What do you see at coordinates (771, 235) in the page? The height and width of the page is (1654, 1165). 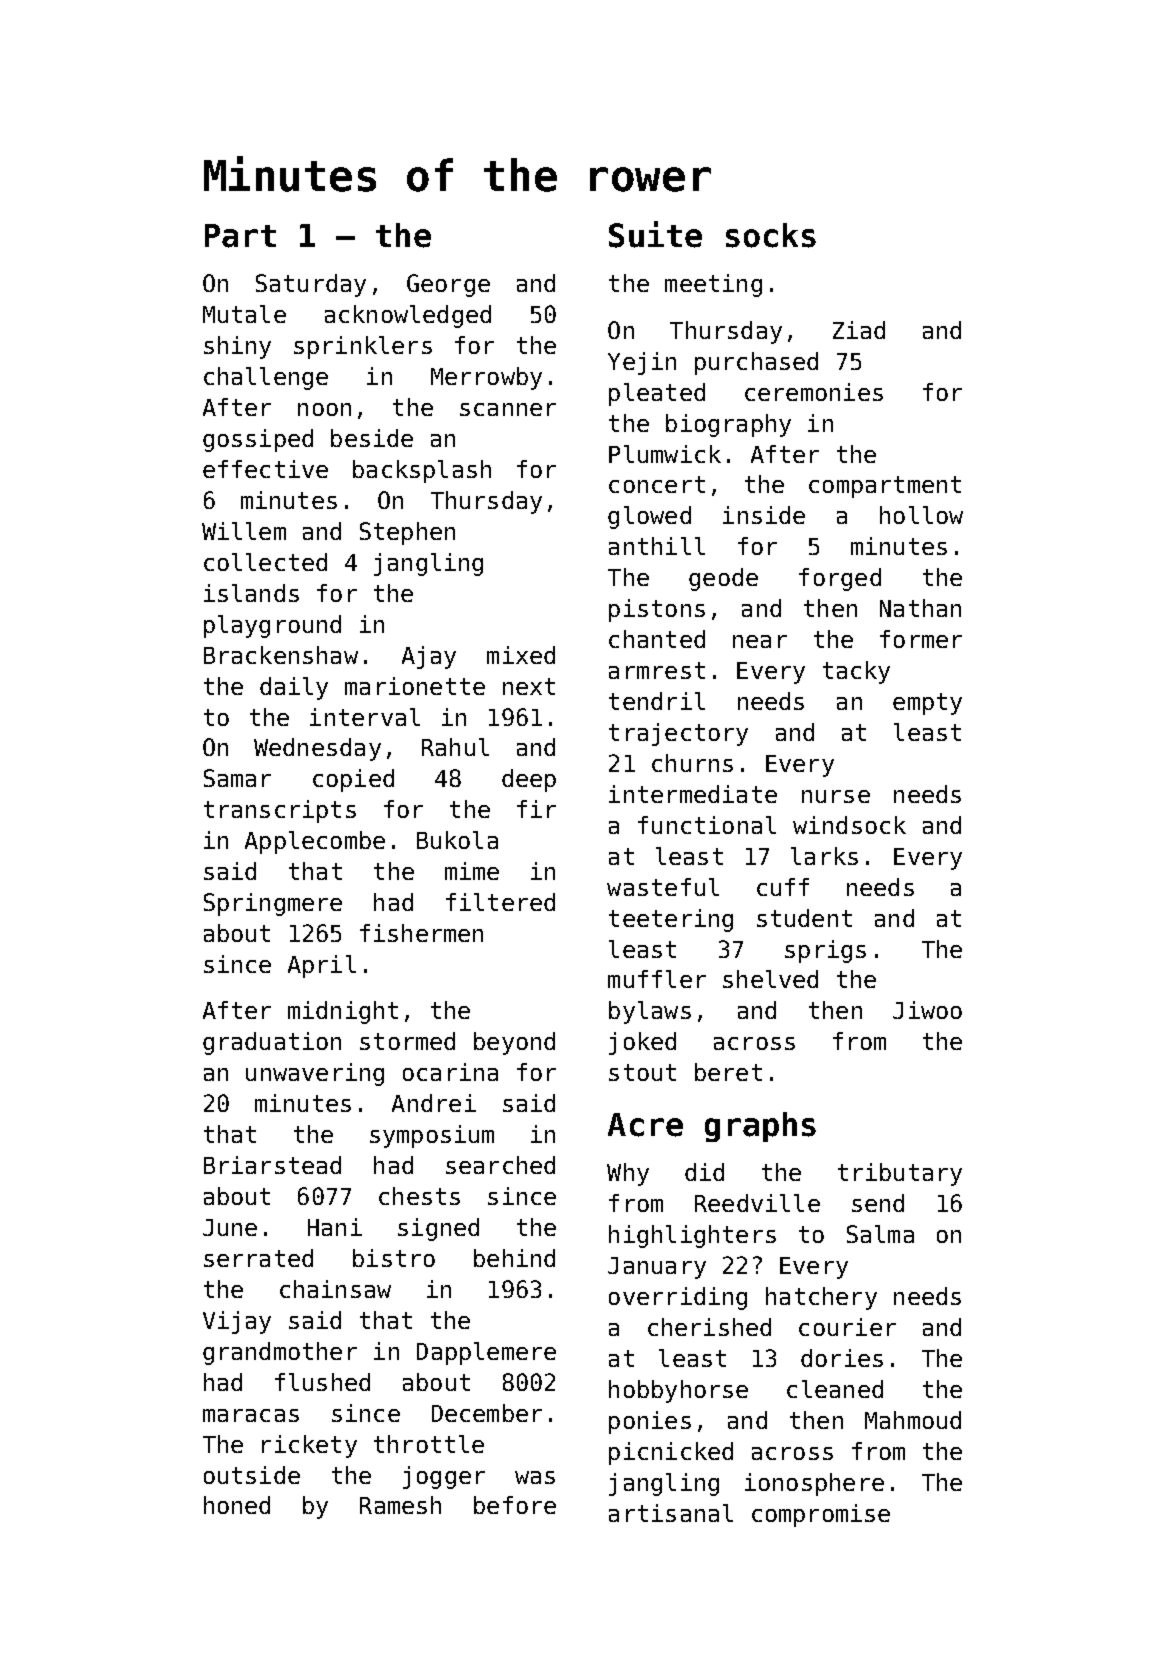 I see `socks` at bounding box center [771, 235].
